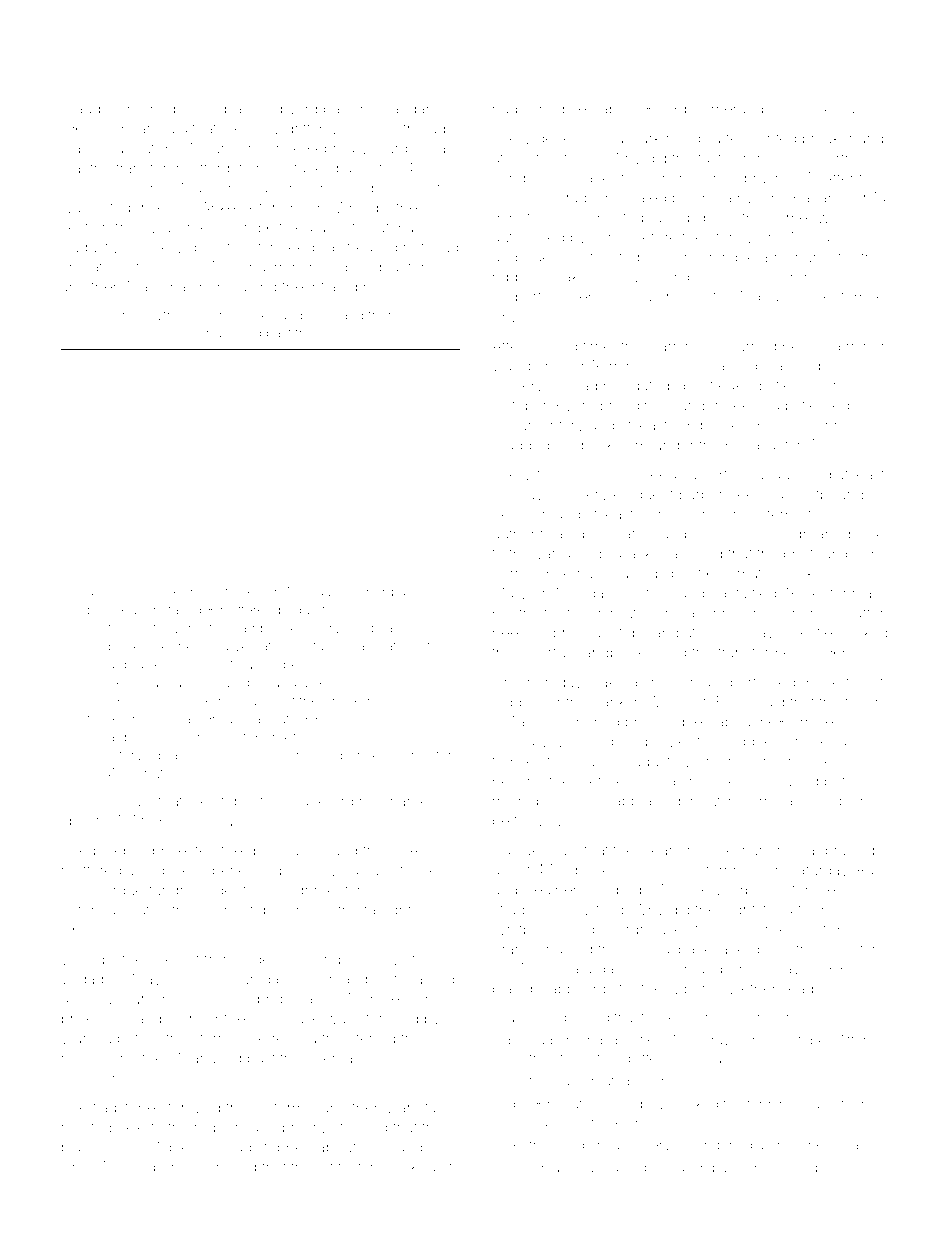  Describe the element at coordinates (750, 891) in the image. I see `yearbooks` at that location.
